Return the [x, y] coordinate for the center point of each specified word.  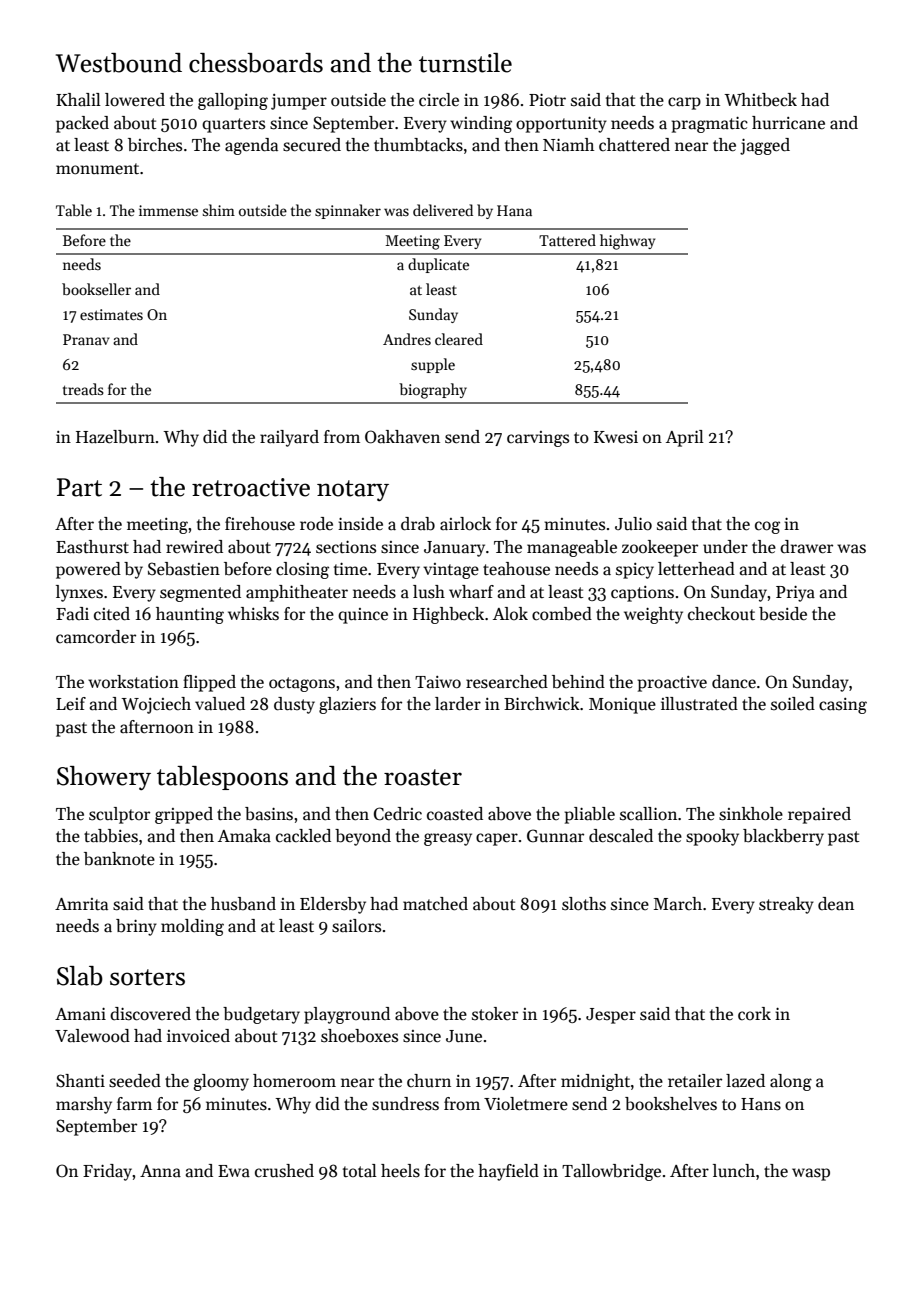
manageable [572, 548]
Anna [160, 1171]
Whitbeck [760, 100]
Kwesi [616, 437]
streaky [786, 905]
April [685, 438]
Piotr [547, 100]
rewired [194, 547]
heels [400, 1171]
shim [219, 210]
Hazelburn [115, 437]
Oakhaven [402, 437]
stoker [495, 1014]
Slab [80, 976]
